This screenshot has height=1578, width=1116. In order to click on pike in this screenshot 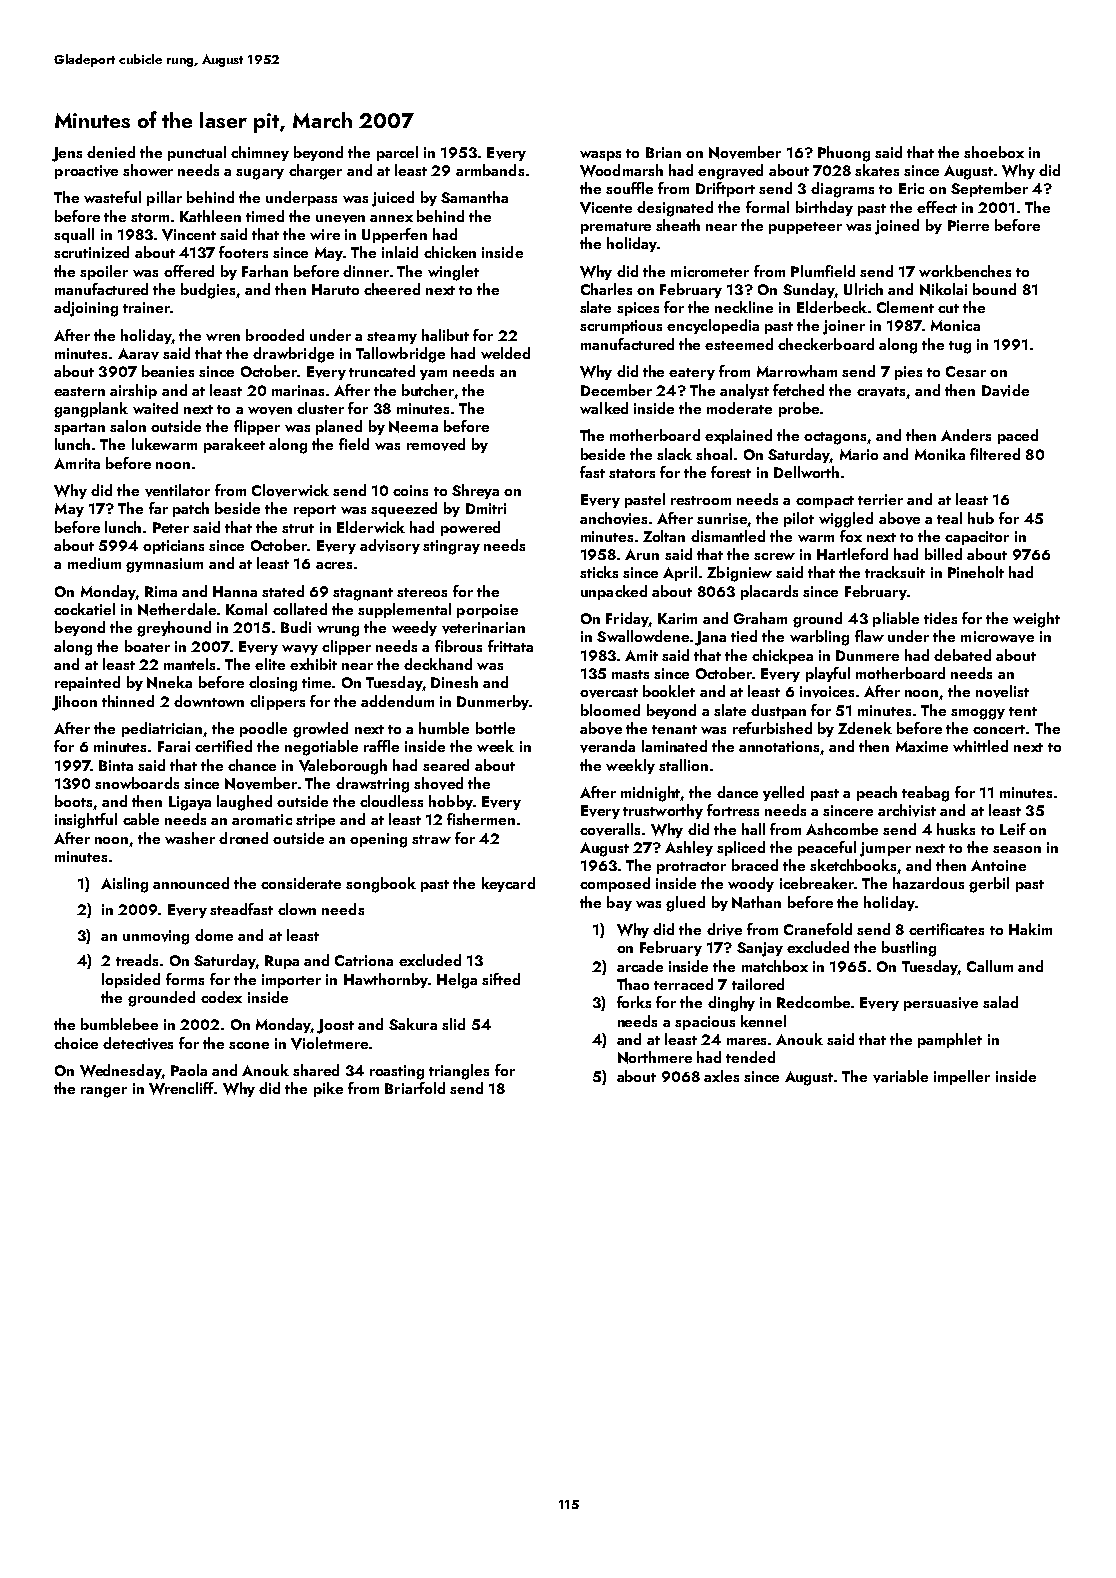, I will do `click(328, 1089)`.
